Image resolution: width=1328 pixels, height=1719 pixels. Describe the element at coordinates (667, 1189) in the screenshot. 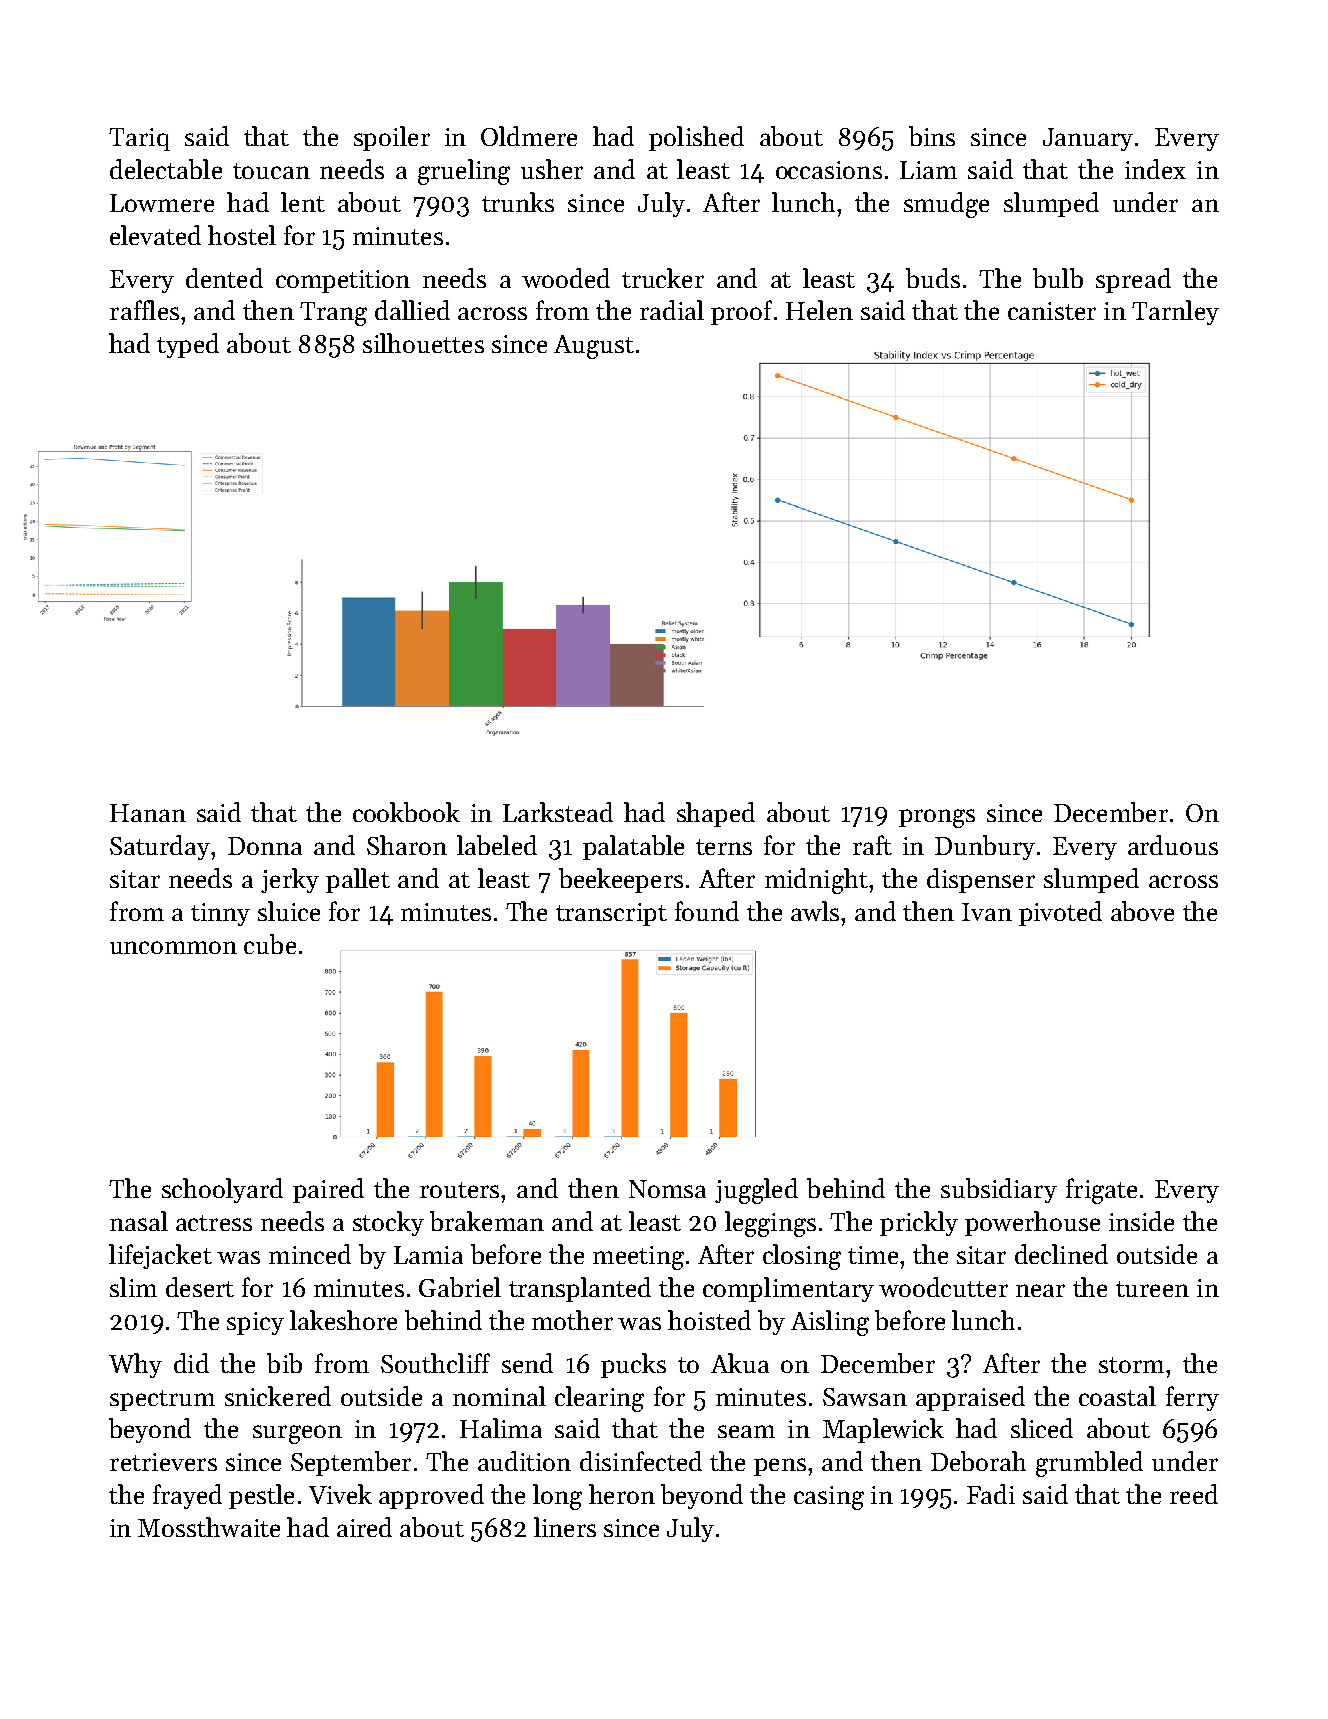

I see `Nomsa` at that location.
